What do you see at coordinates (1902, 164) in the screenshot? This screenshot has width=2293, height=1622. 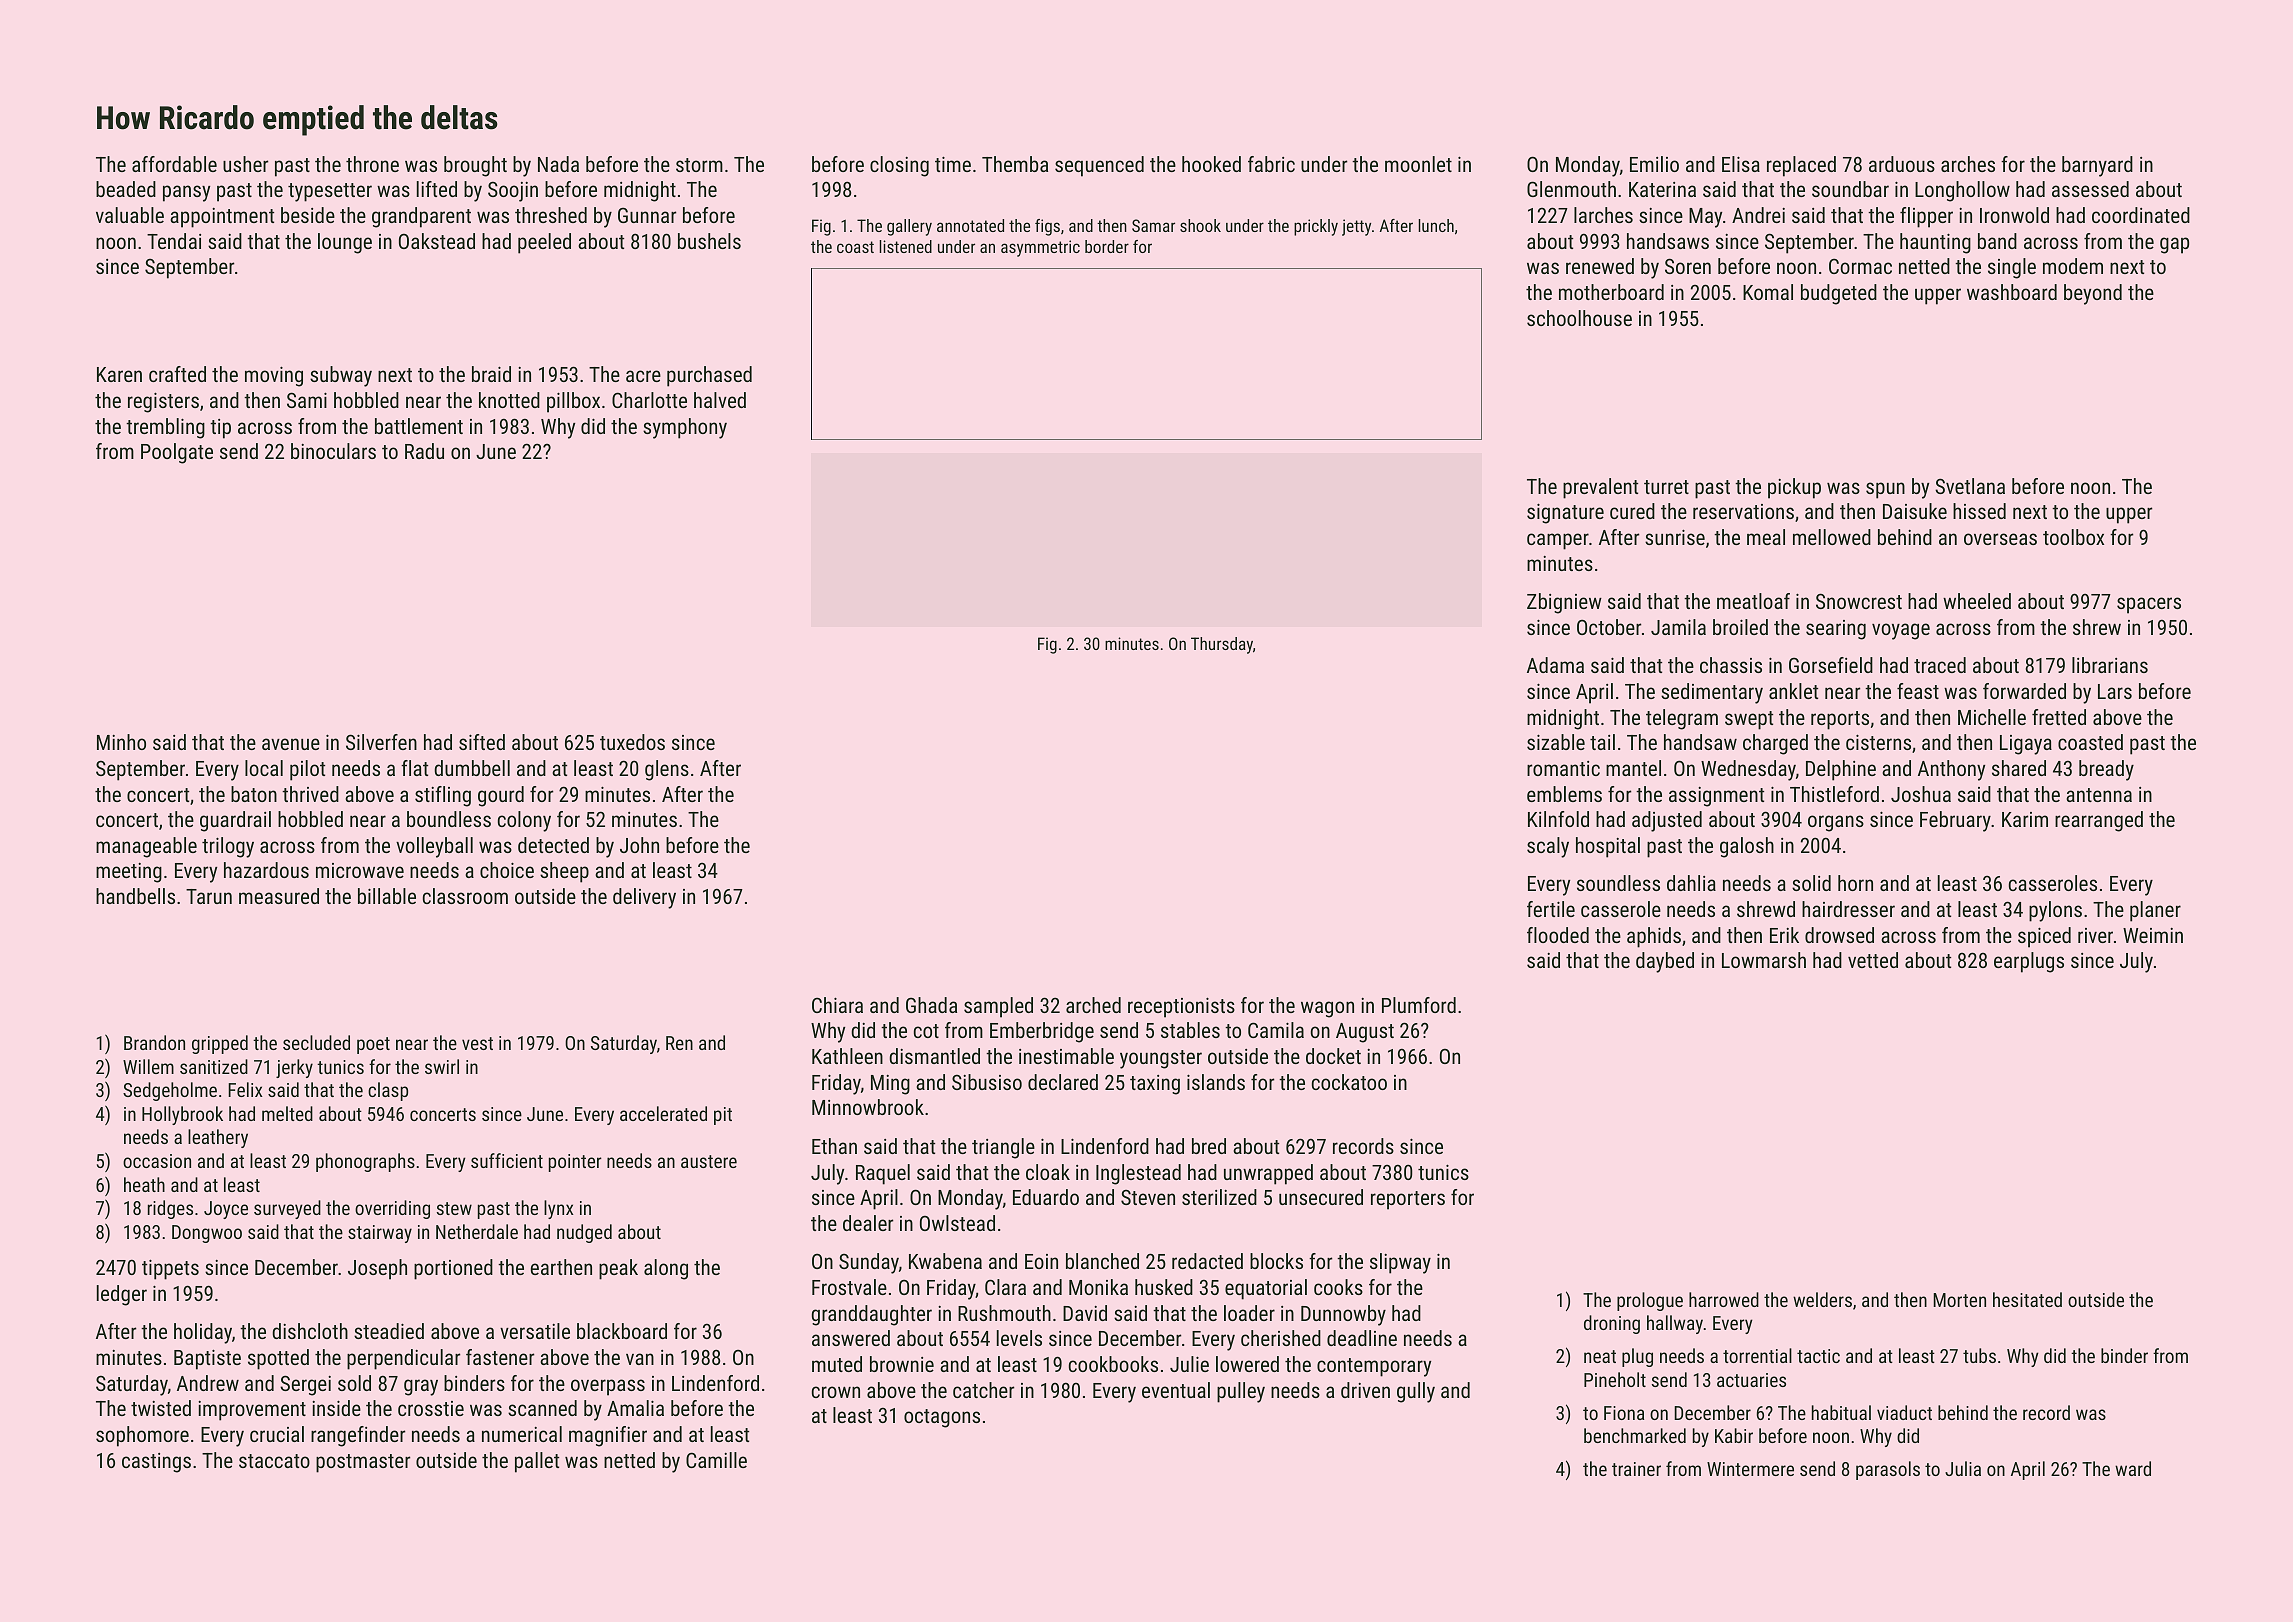 I see `arduous` at bounding box center [1902, 164].
